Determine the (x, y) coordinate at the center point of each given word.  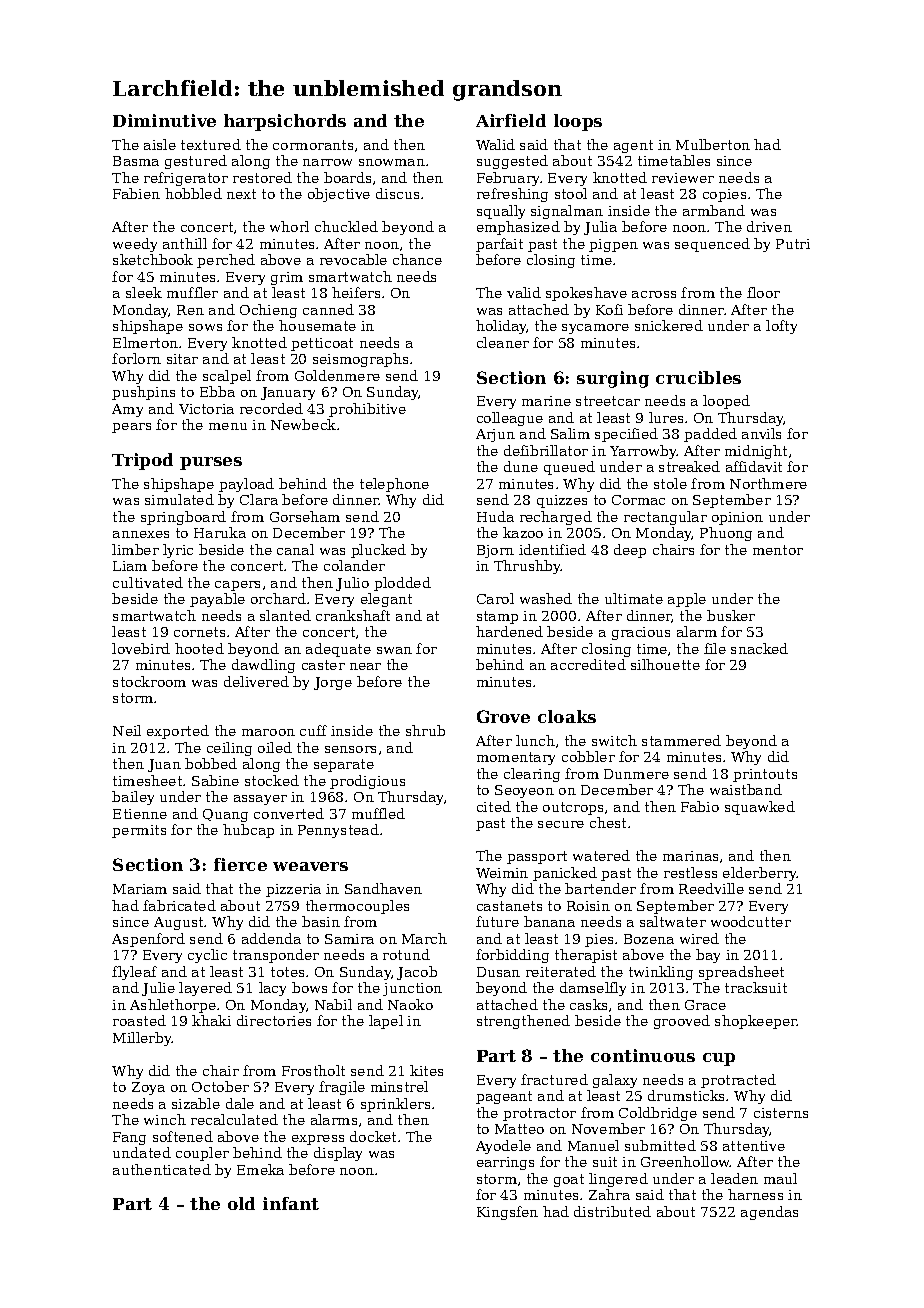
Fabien (136, 193)
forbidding (512, 956)
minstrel (399, 1086)
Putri (793, 244)
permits (139, 831)
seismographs (360, 360)
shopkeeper (756, 1022)
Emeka (260, 1169)
